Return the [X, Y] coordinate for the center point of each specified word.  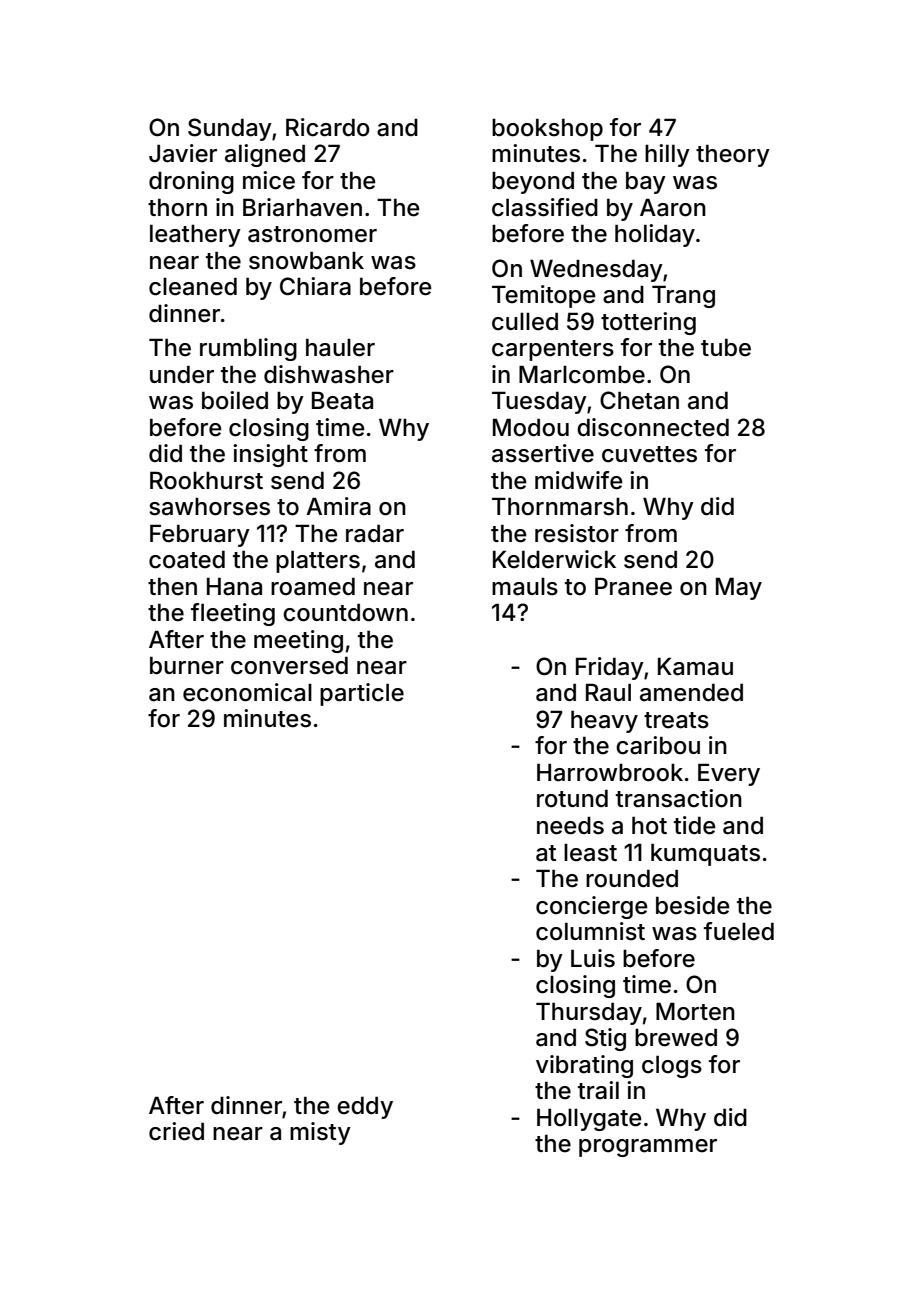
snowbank [306, 260]
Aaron [673, 207]
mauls [525, 587]
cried [176, 1131]
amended [691, 692]
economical [247, 692]
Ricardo [328, 127]
